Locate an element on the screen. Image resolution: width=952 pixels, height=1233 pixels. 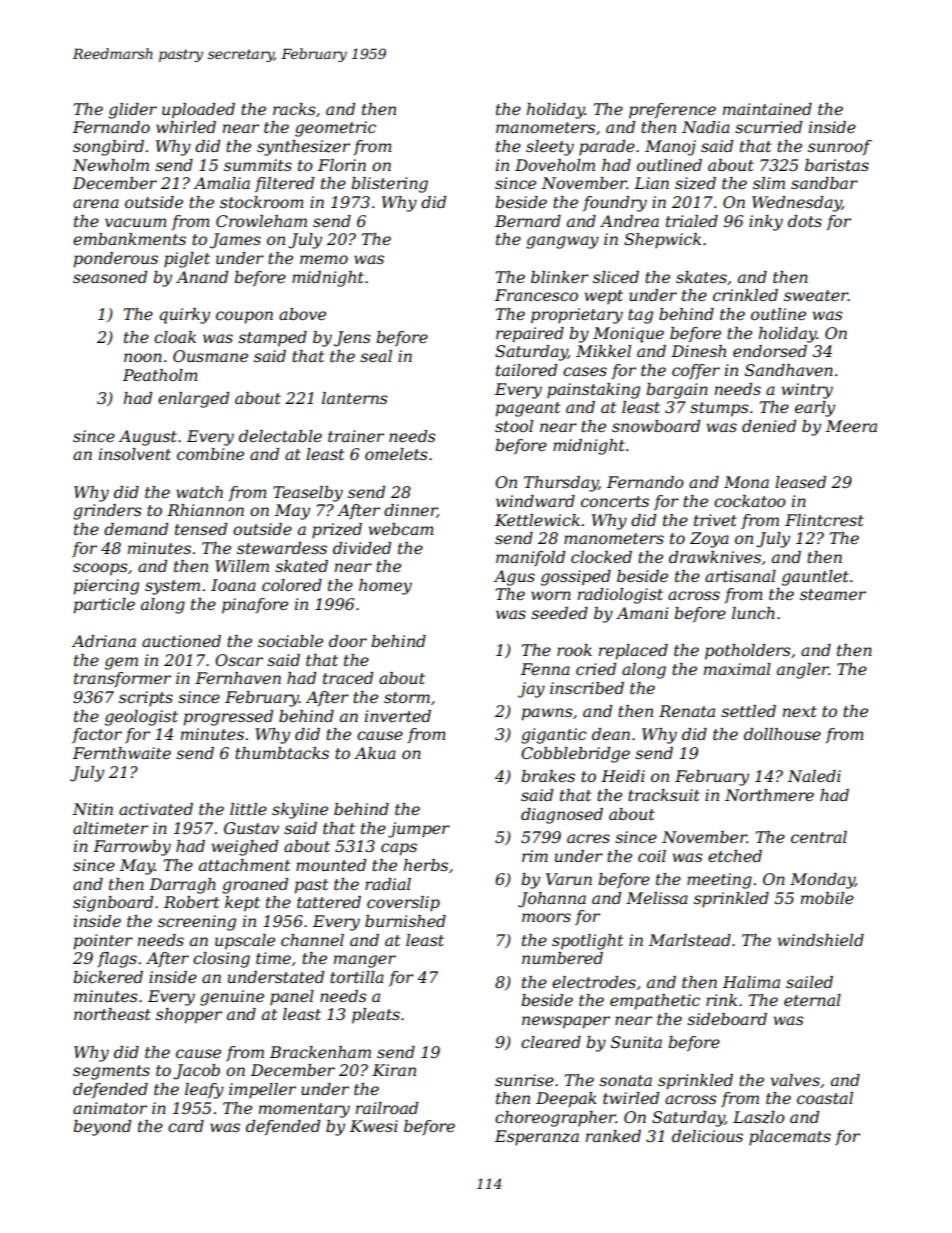
rim is located at coordinates (535, 856).
